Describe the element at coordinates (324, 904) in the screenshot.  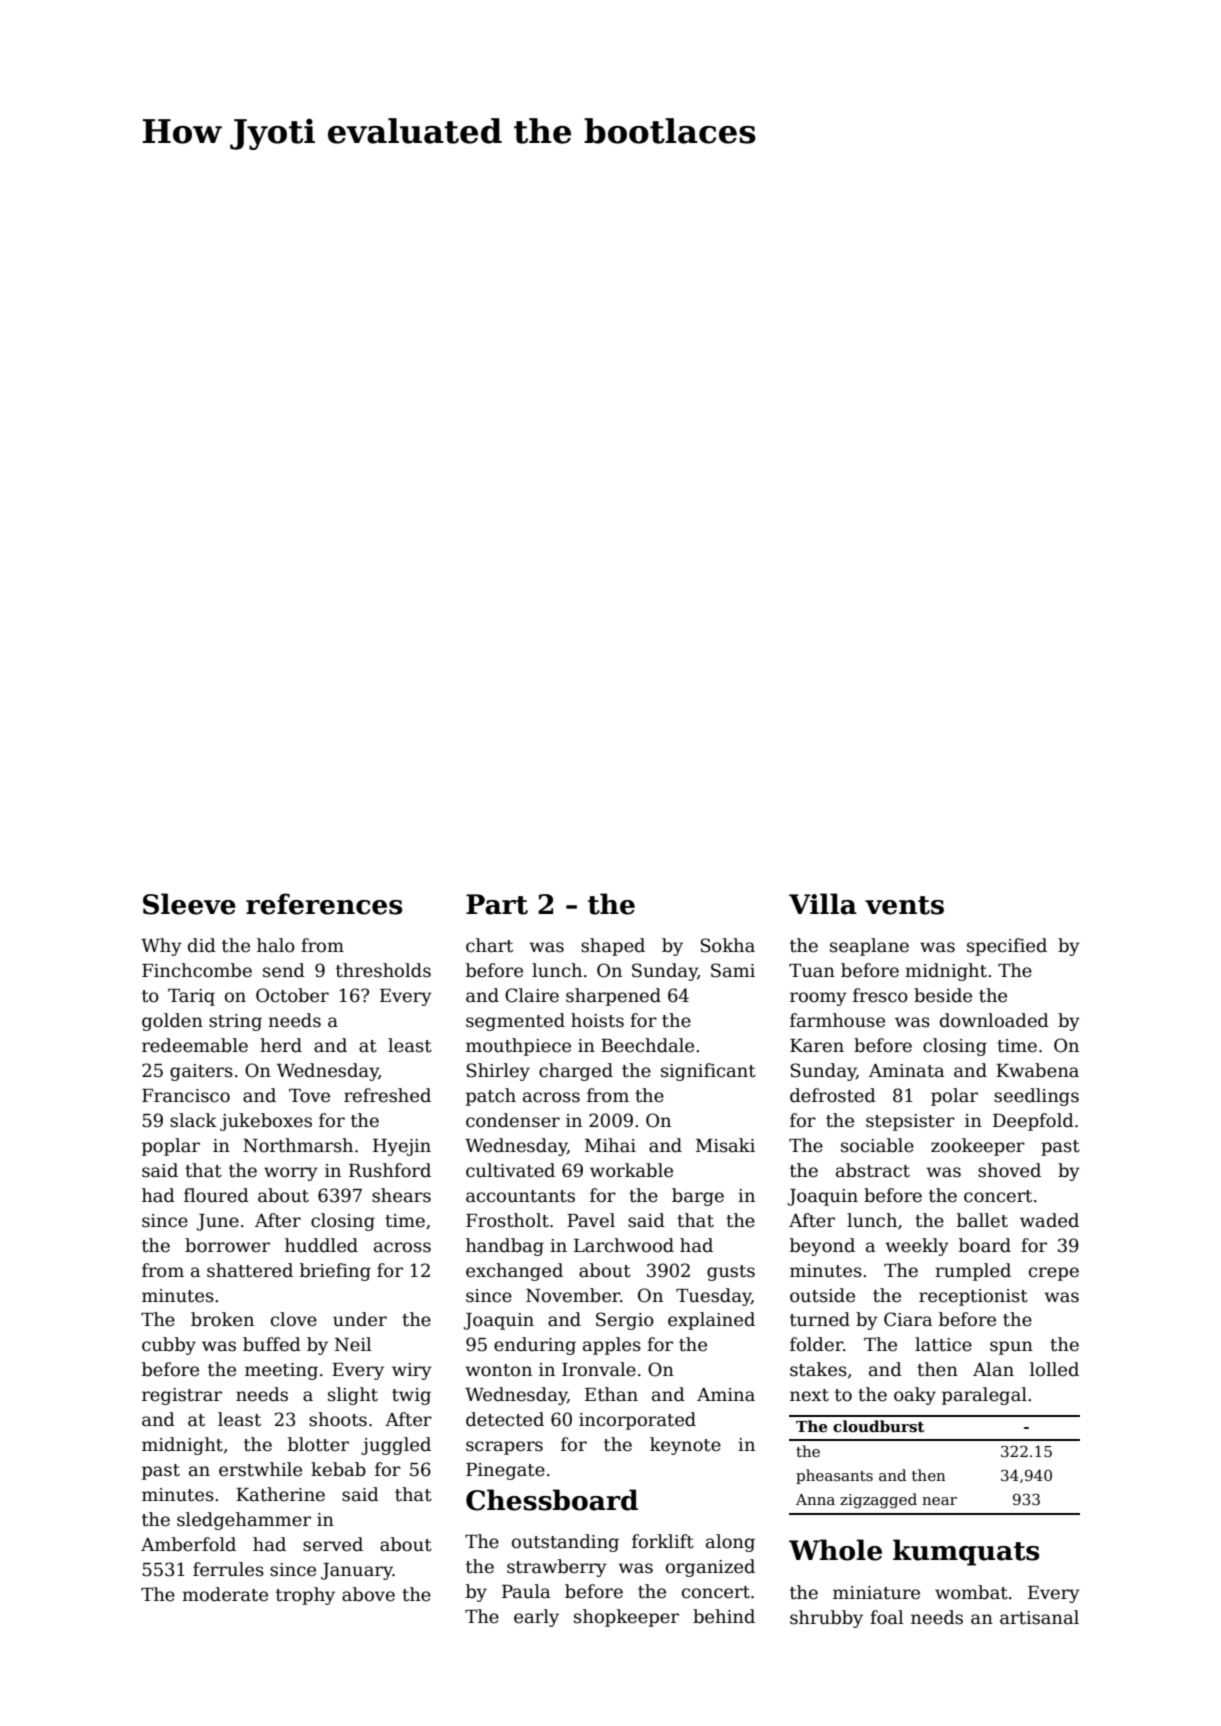
I see `references` at that location.
